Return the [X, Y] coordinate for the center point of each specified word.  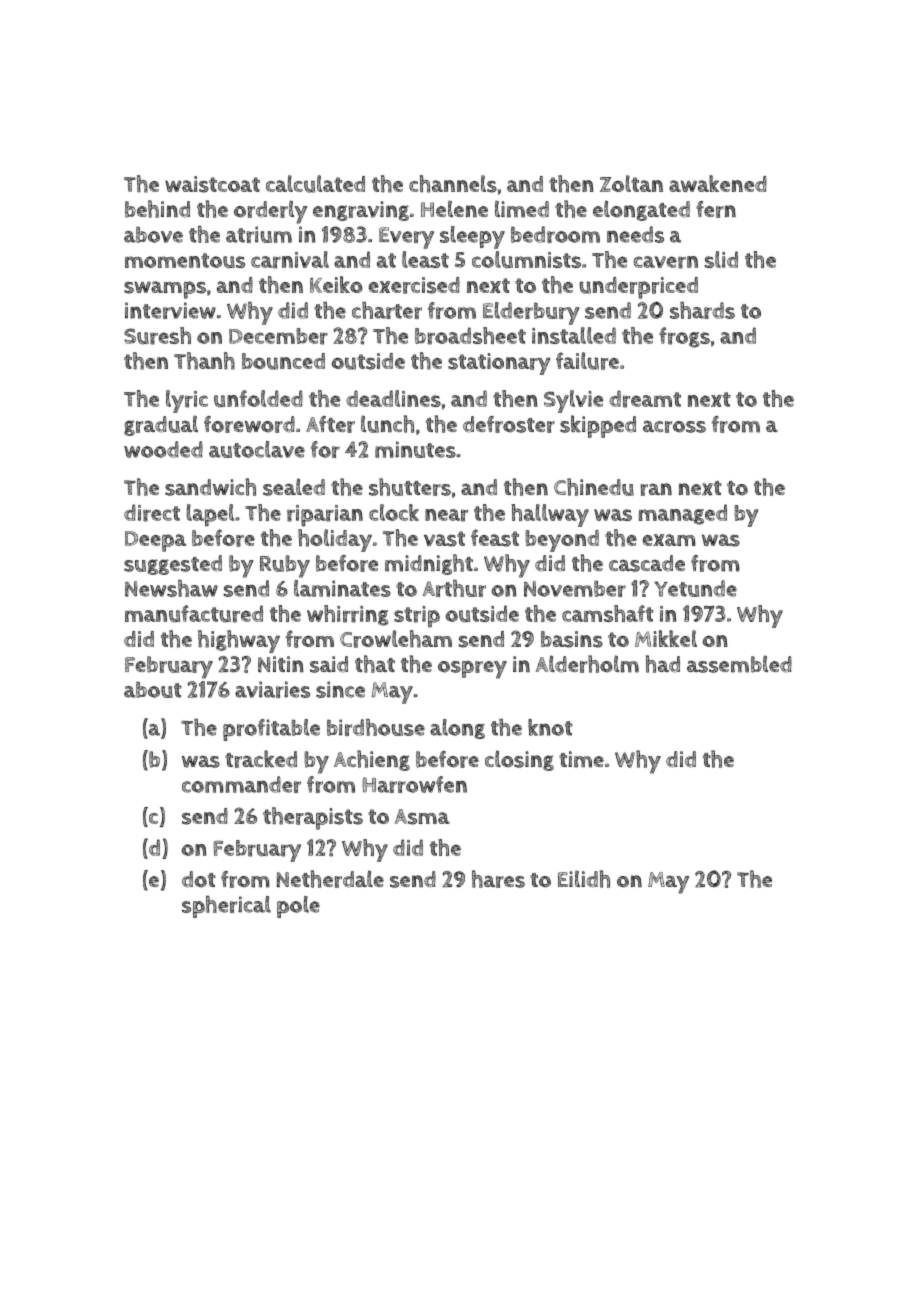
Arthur [454, 588]
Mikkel [666, 638]
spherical [226, 907]
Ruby [285, 566]
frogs [684, 337]
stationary [499, 364]
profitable [271, 730]
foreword [249, 424]
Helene [454, 208]
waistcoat [212, 184]
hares [498, 879]
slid [721, 259]
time [581, 759]
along [457, 729]
